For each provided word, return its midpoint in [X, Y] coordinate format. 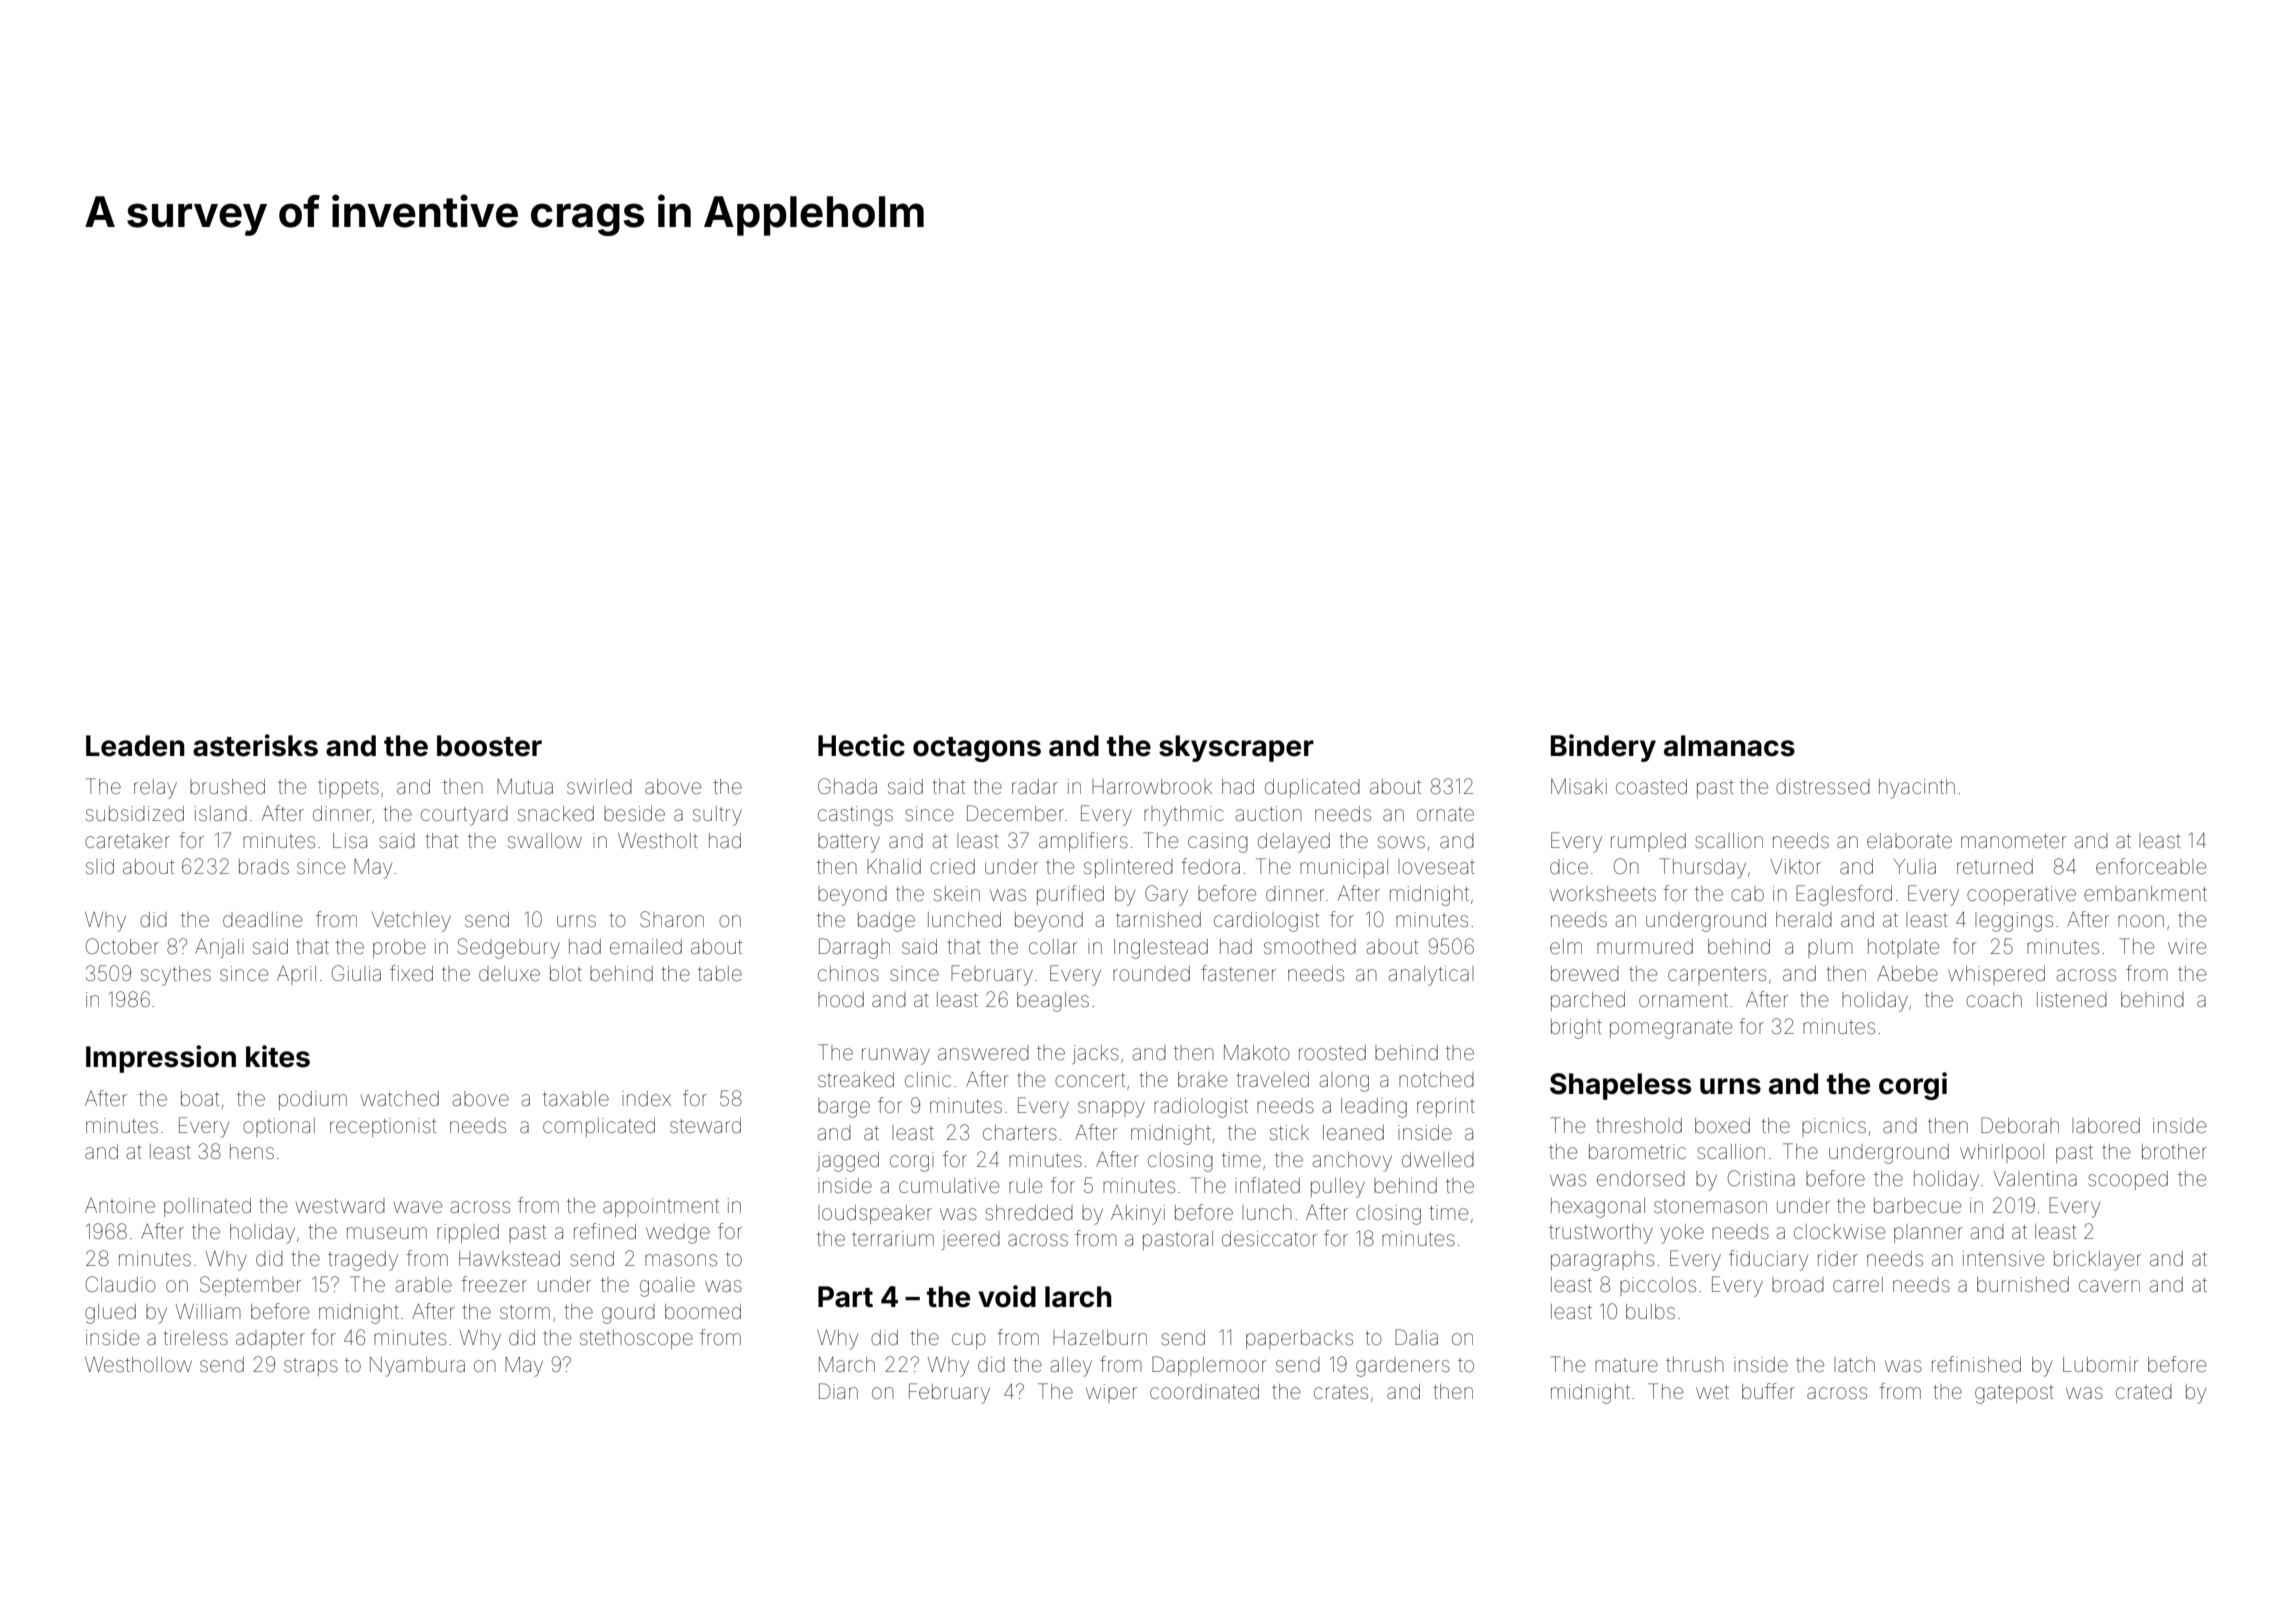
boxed [1722, 1126]
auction [1269, 813]
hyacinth [1917, 789]
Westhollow [138, 1364]
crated [2144, 1391]
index [646, 1098]
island [221, 813]
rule [1025, 1186]
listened [2072, 1000]
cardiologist [1266, 922]
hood [841, 999]
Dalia [1416, 1337]
